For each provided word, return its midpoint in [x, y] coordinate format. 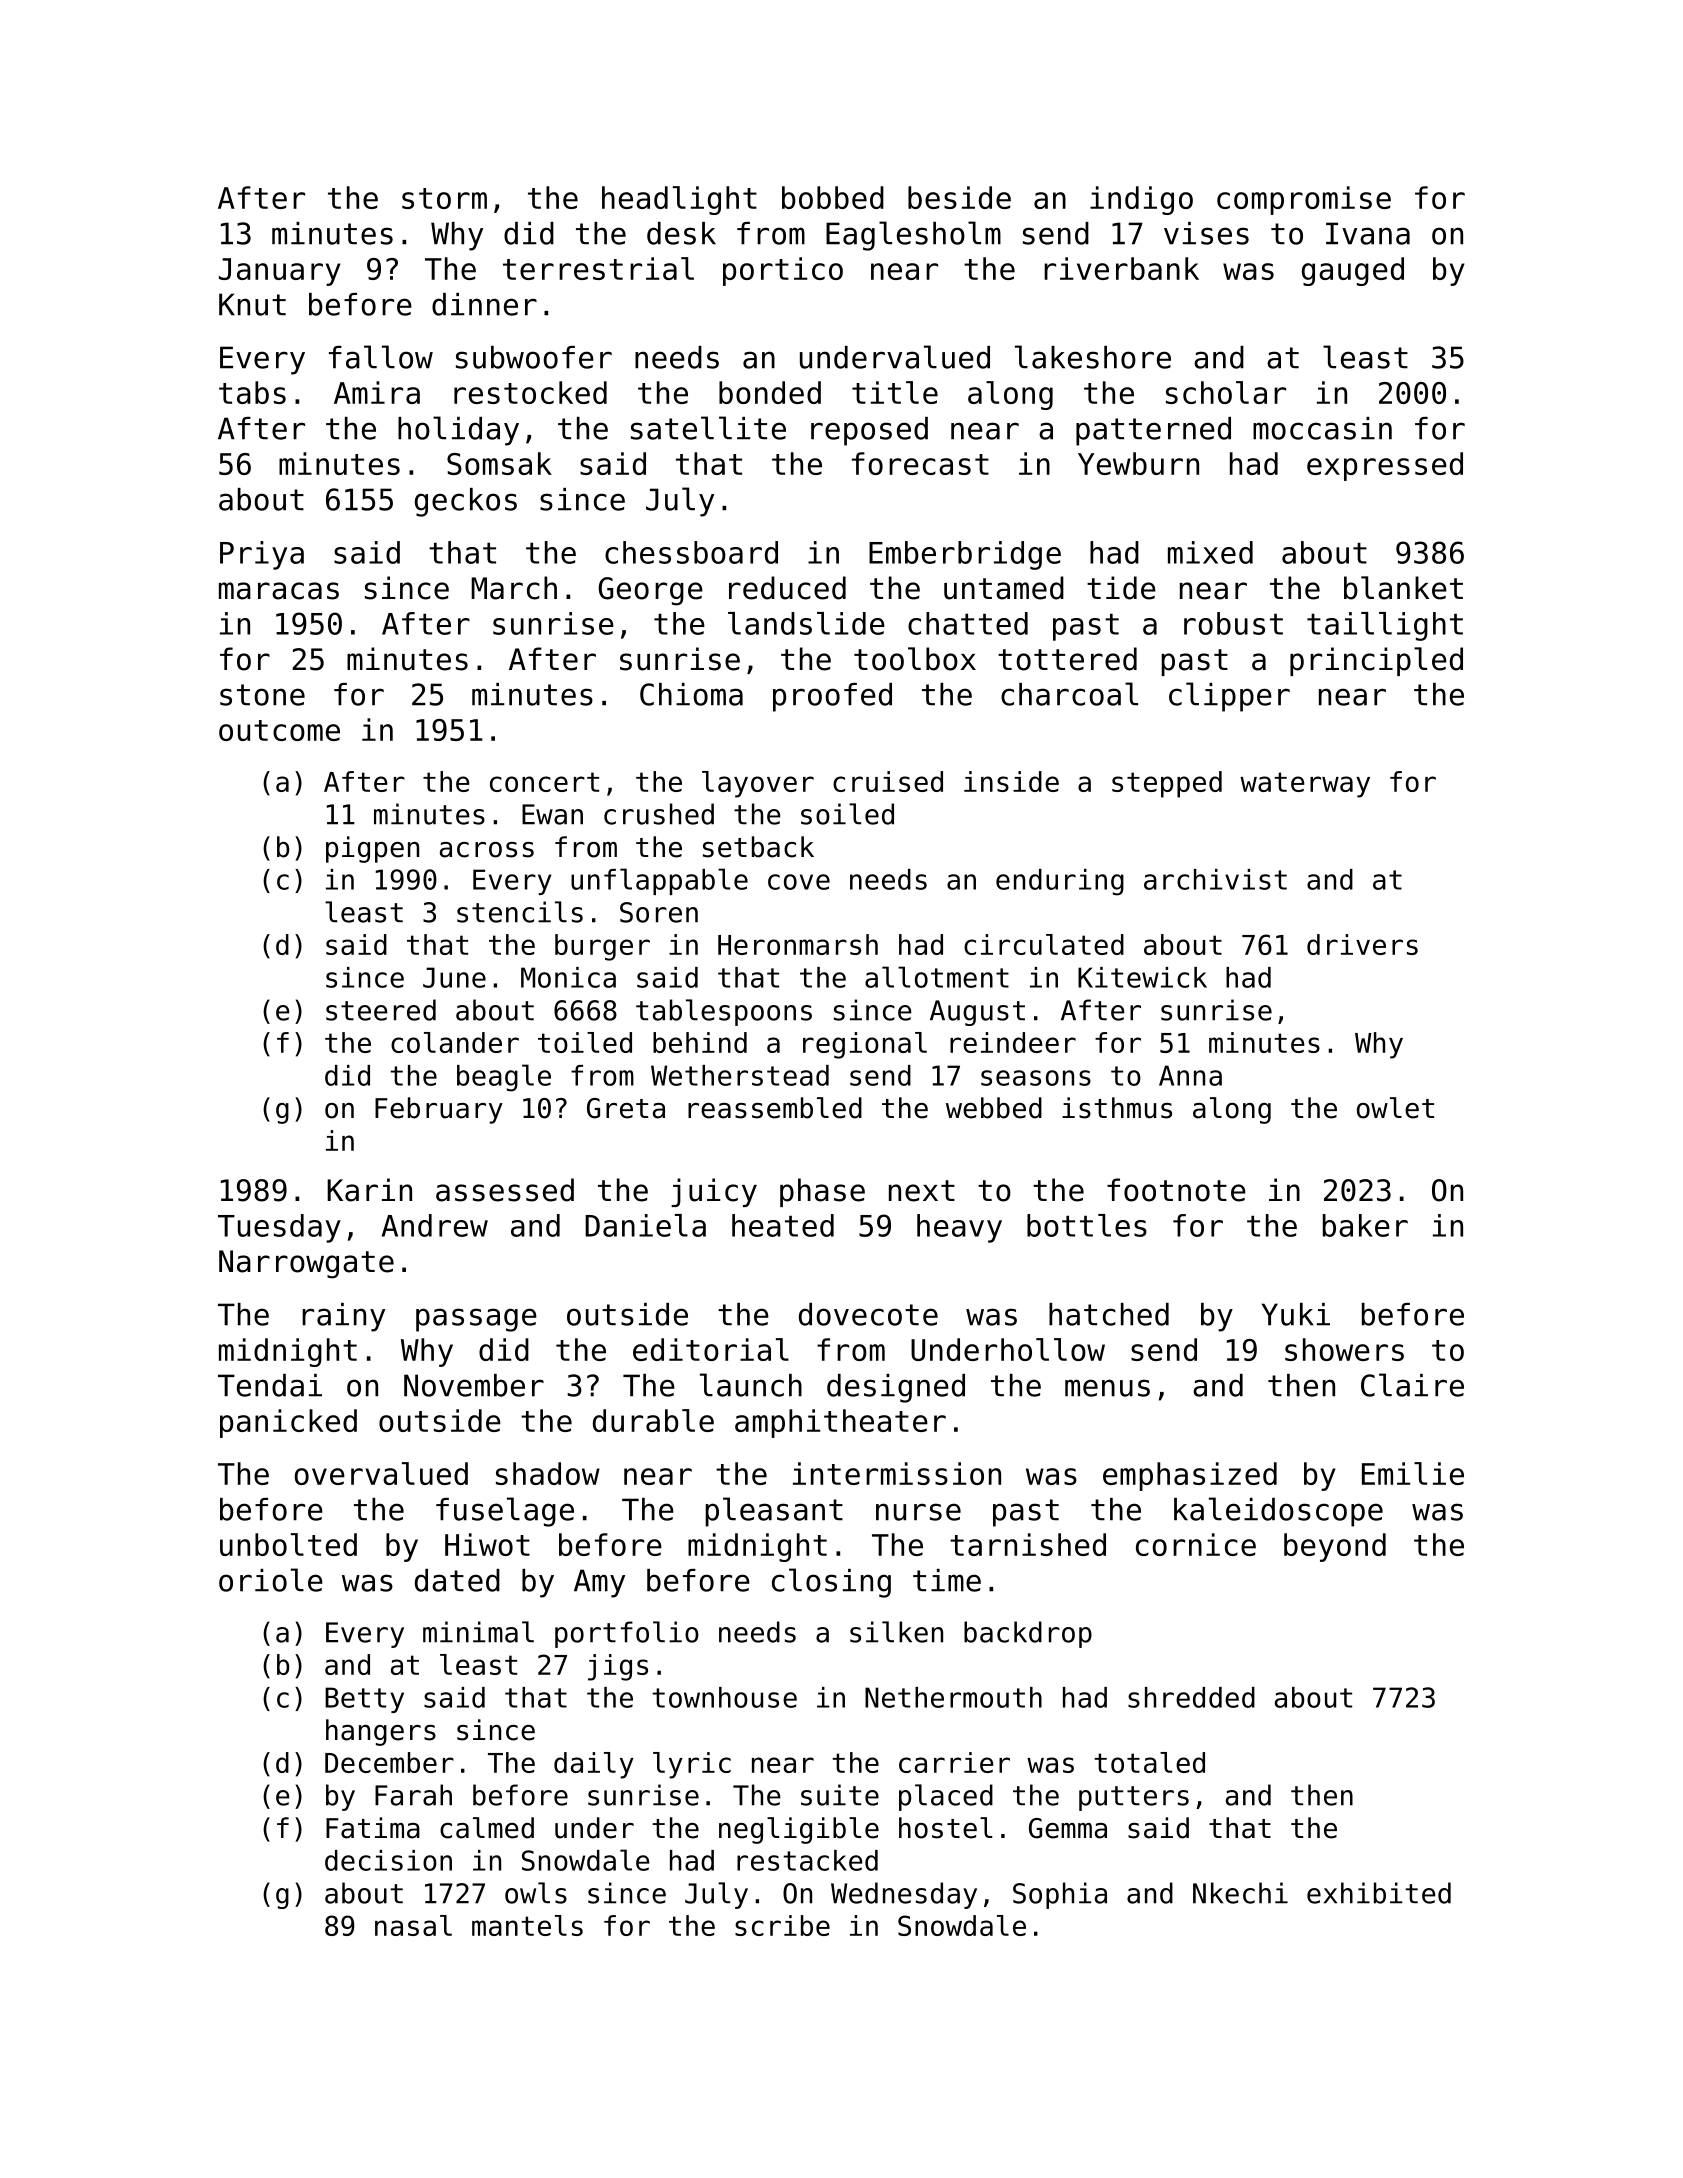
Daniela [645, 1225]
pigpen [372, 849]
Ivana [1368, 233]
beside [959, 197]
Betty [364, 1700]
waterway [1305, 785]
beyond [1335, 1547]
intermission [897, 1473]
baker [1365, 1225]
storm [444, 198]
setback [758, 847]
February [439, 1110]
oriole [271, 1580]
